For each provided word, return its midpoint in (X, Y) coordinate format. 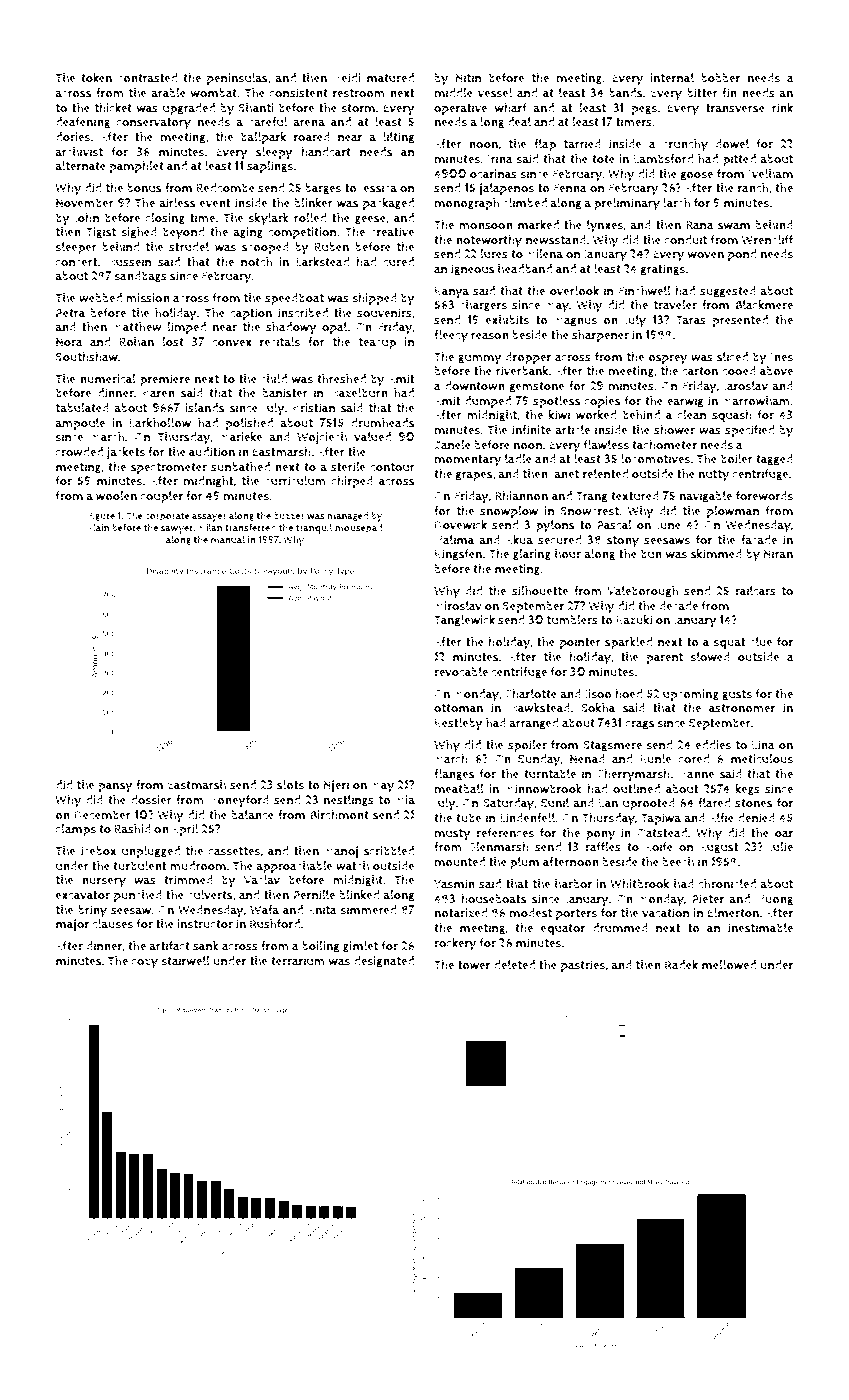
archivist (79, 152)
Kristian (314, 408)
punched (138, 896)
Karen (159, 393)
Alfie (721, 817)
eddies (713, 745)
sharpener (600, 336)
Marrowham (756, 401)
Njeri (336, 786)
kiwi (559, 415)
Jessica (378, 188)
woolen (116, 496)
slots (290, 785)
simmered (368, 910)
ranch (753, 188)
